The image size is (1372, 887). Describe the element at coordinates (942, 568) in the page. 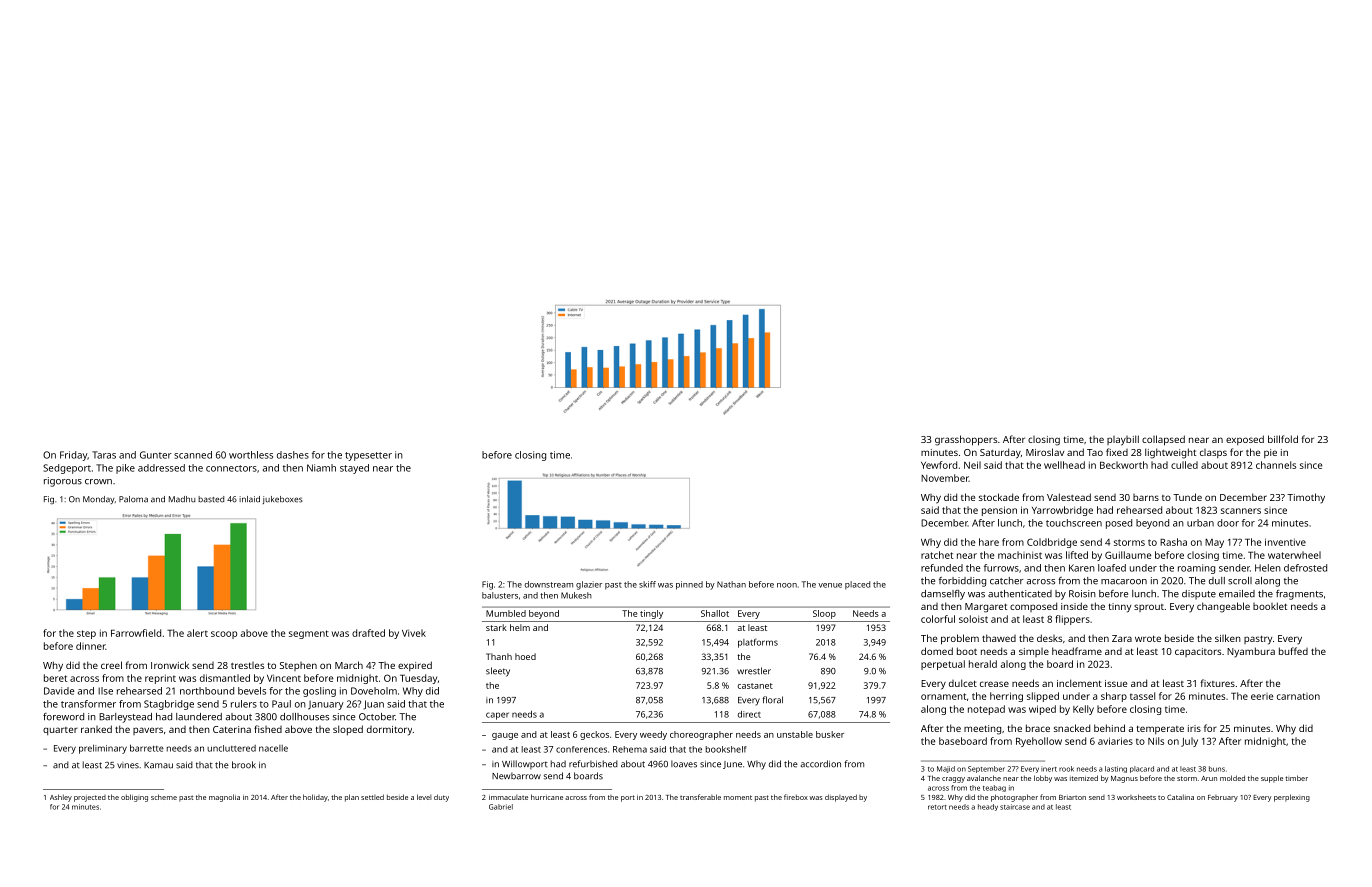

I see `refunded` at that location.
